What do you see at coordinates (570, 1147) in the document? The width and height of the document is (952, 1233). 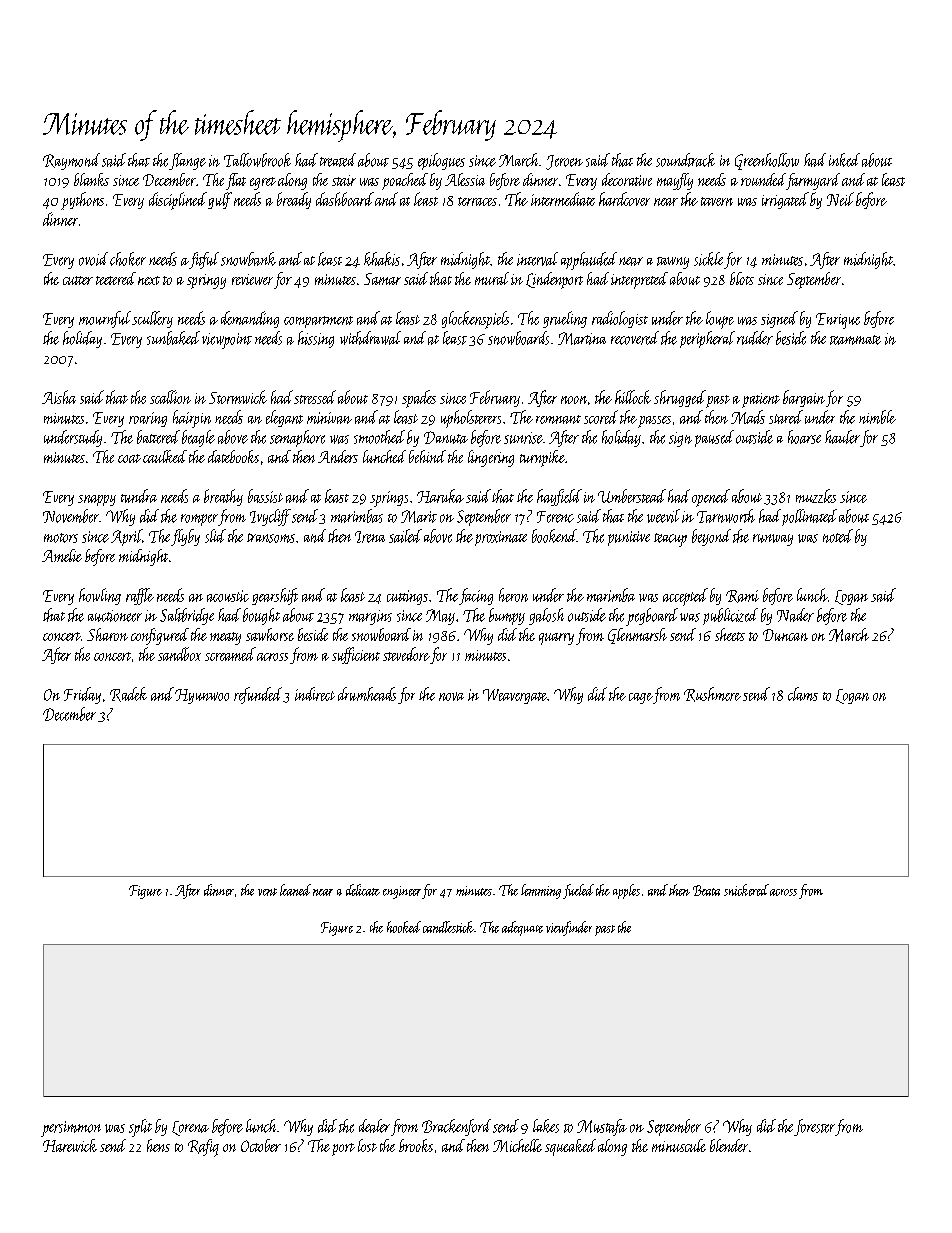 I see `squeaked` at bounding box center [570, 1147].
